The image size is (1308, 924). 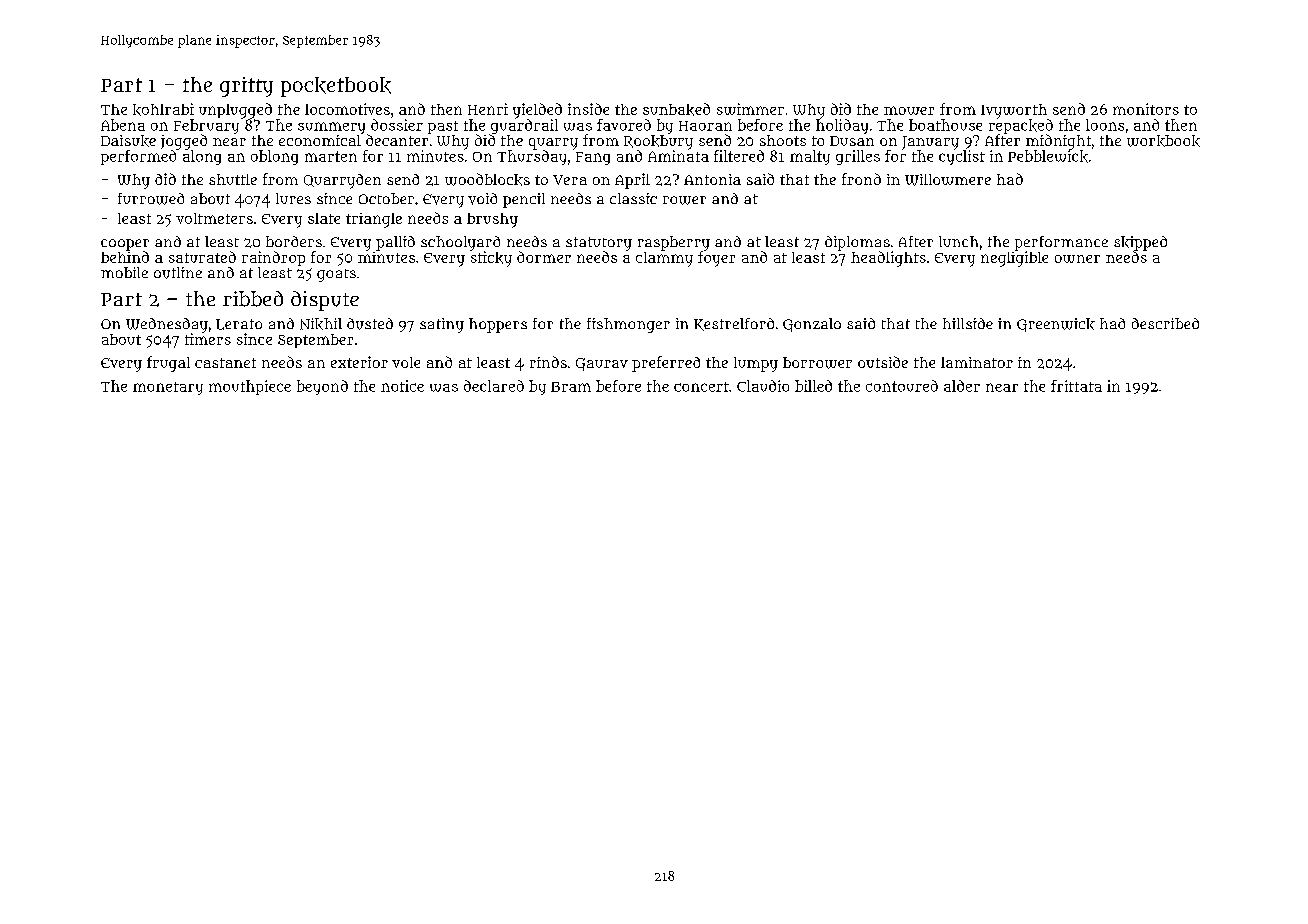 What do you see at coordinates (948, 180) in the image?
I see `Willowmere` at bounding box center [948, 180].
